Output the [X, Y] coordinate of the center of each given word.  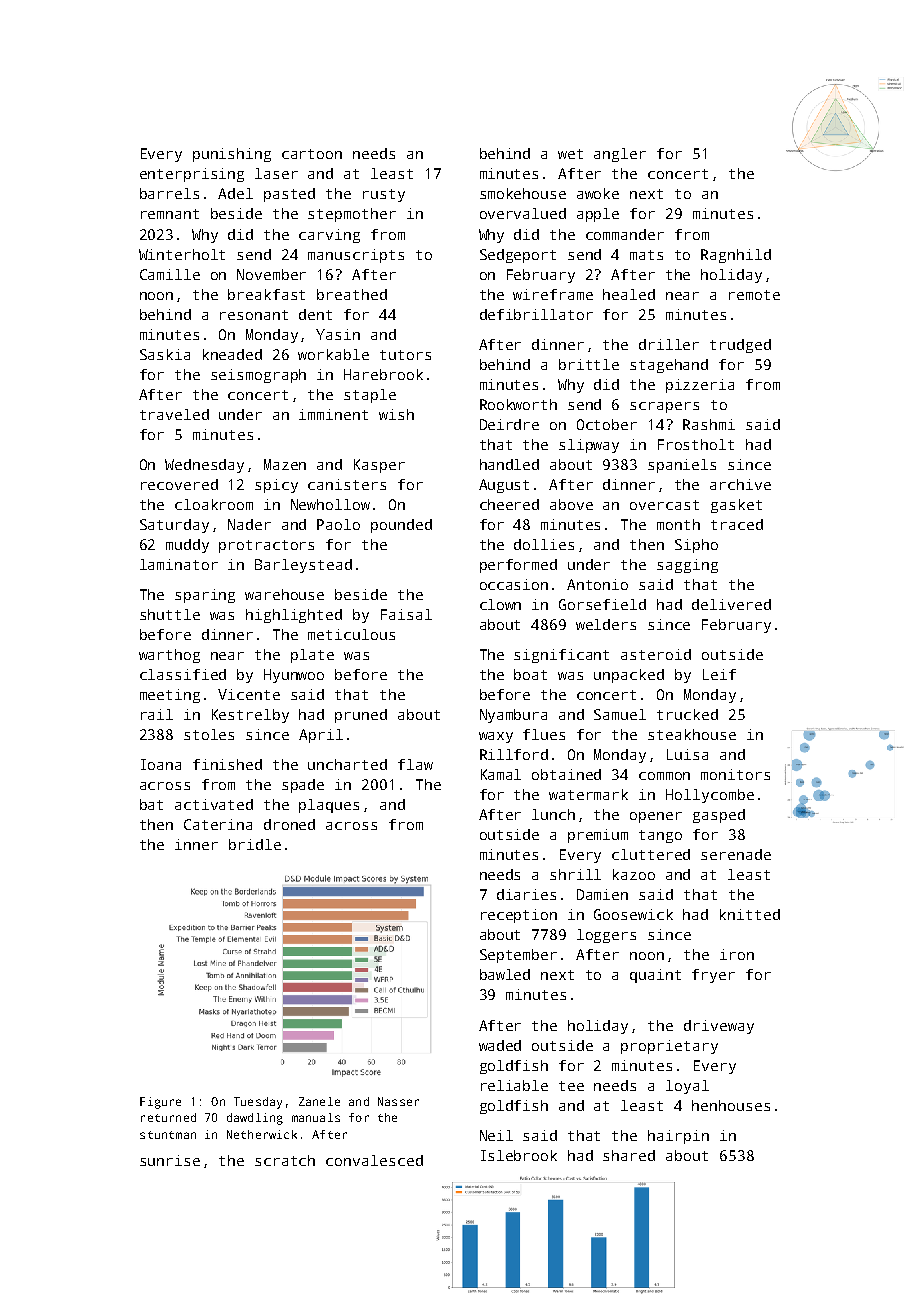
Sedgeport [518, 256]
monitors [735, 774]
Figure [160, 1103]
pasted [289, 195]
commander [625, 234]
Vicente [249, 694]
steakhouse [692, 734]
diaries [526, 894]
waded [500, 1045]
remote [754, 295]
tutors [405, 355]
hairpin [678, 1137]
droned [289, 824]
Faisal [406, 614]
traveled [174, 414]
